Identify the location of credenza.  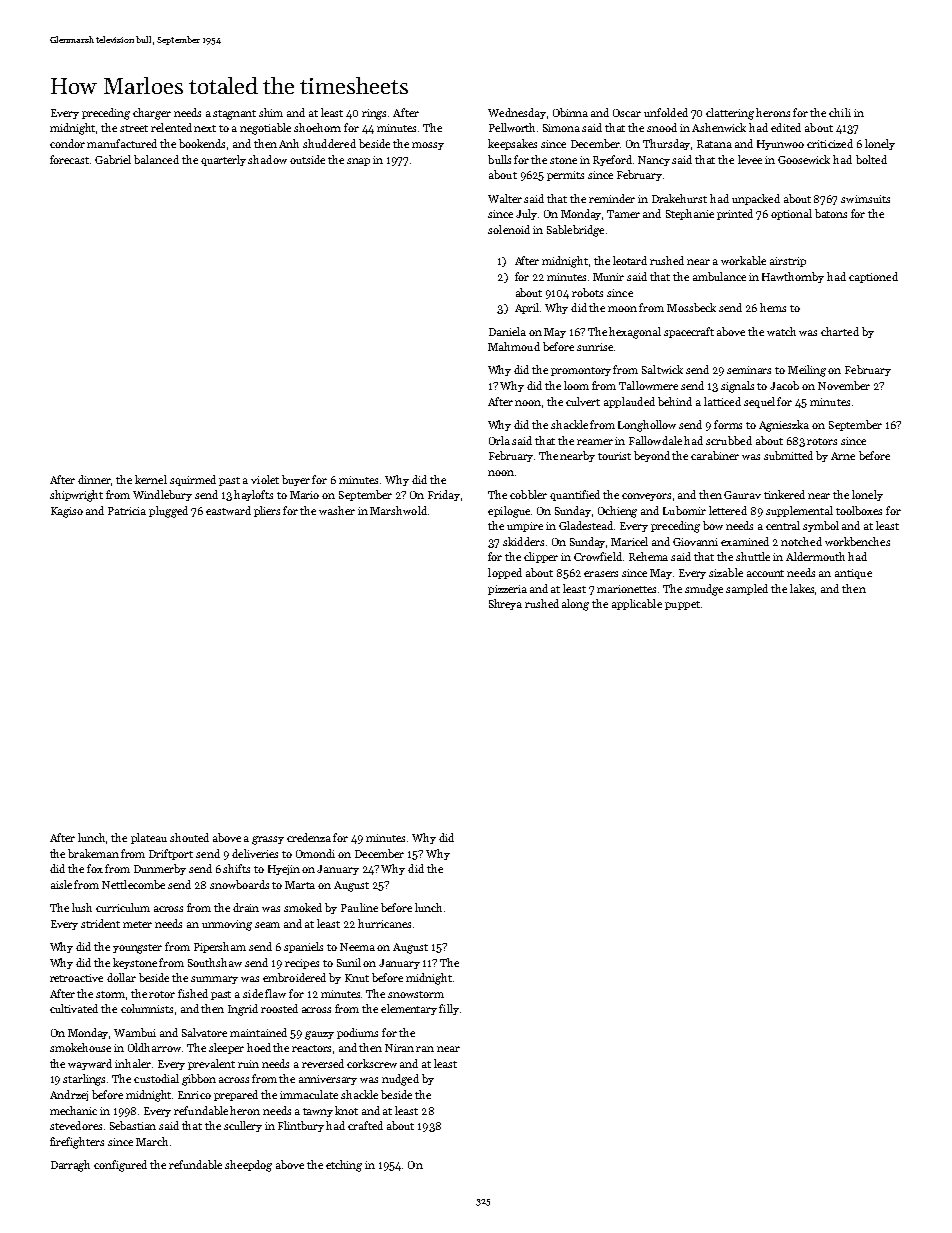
(309, 837).
